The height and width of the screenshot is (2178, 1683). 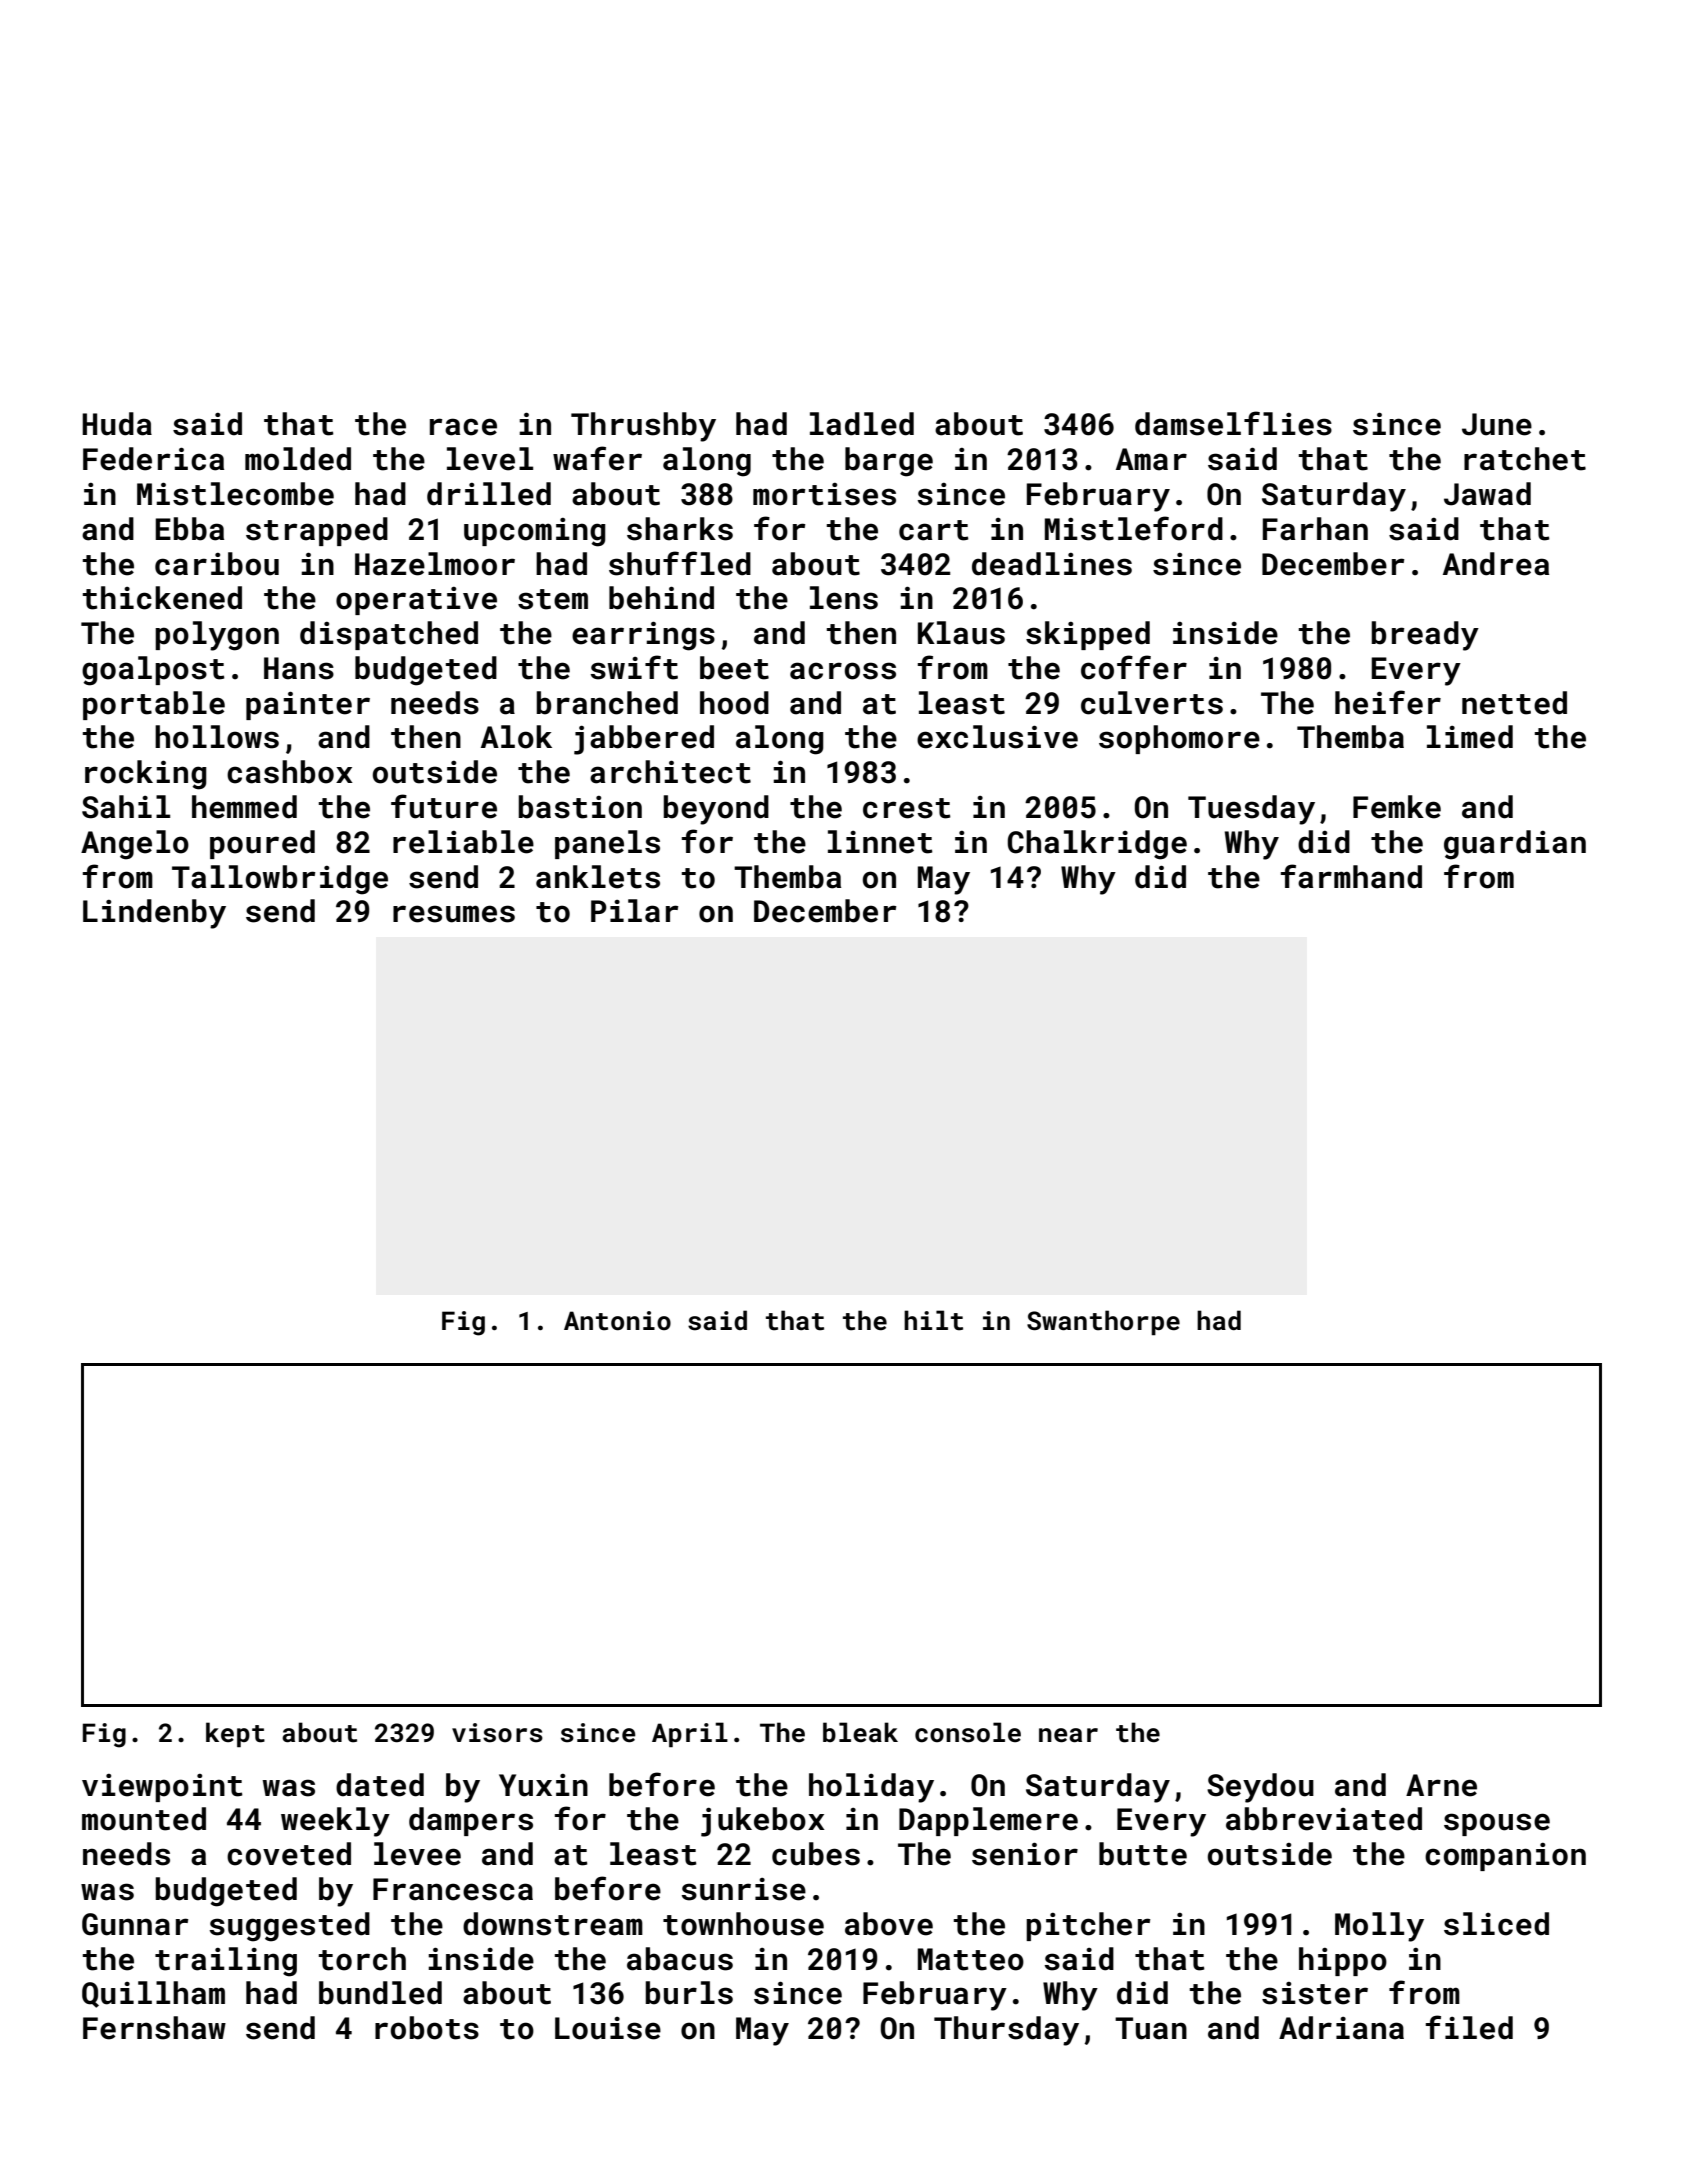 I want to click on mounted, so click(x=144, y=1819).
